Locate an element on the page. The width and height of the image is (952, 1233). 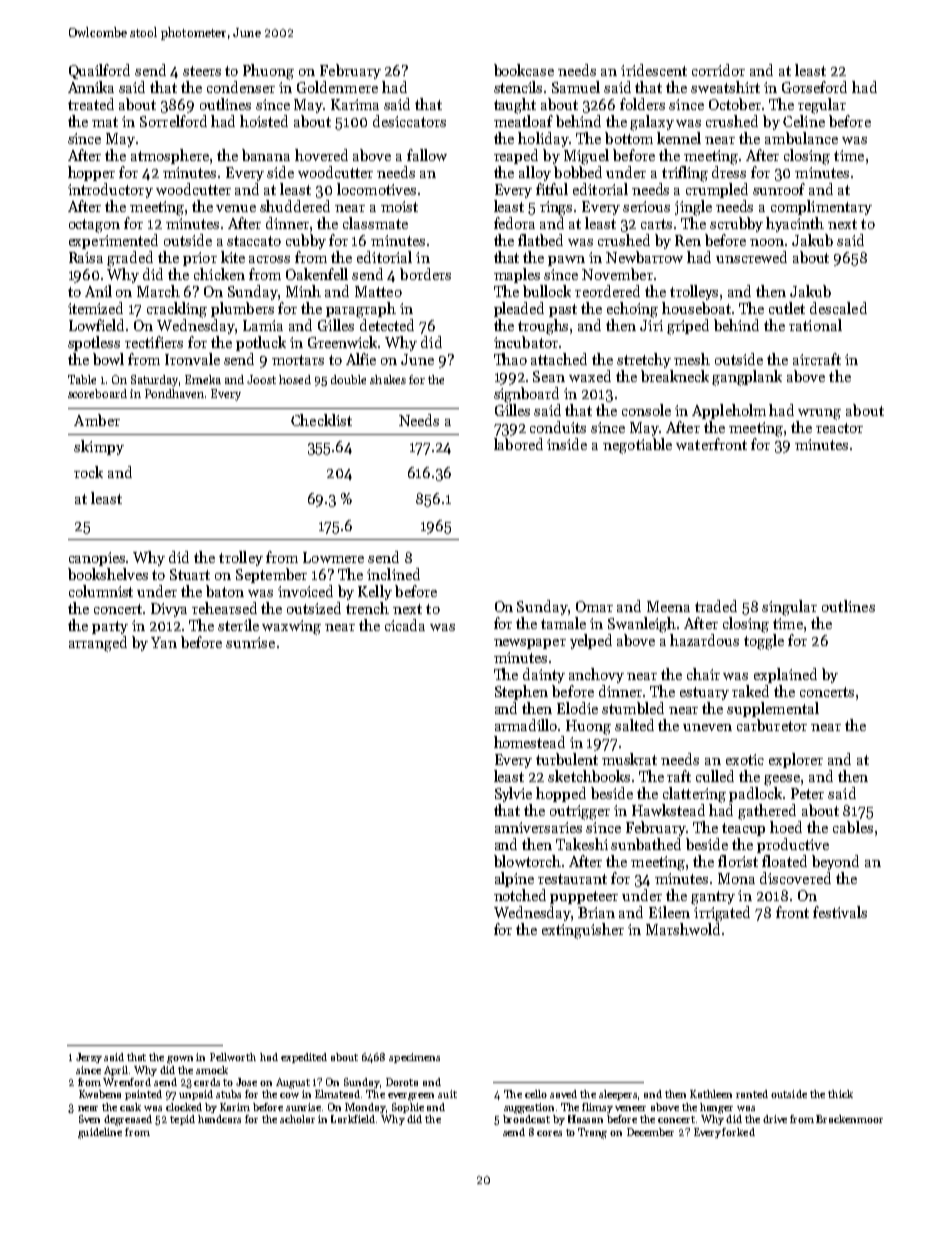
rational is located at coordinates (815, 325).
